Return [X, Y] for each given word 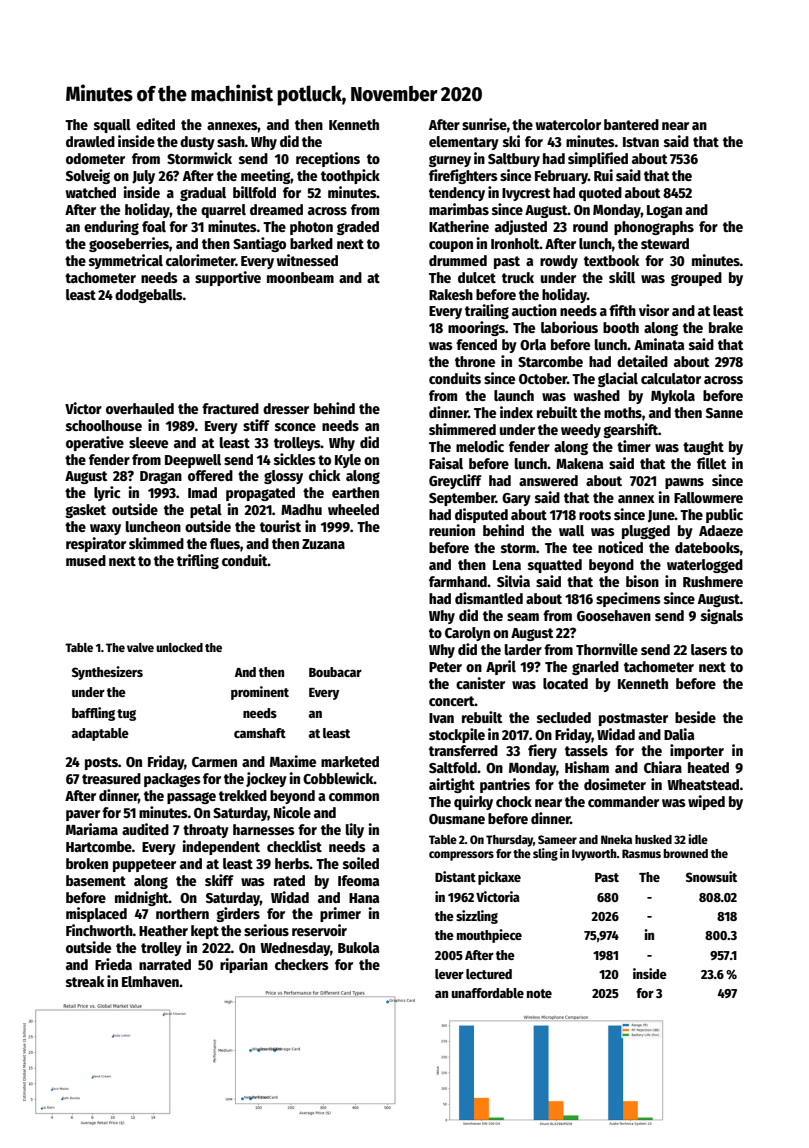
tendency [457, 194]
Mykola [673, 397]
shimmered [462, 429]
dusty [197, 143]
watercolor [568, 124]
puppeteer [144, 865]
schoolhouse [104, 425]
